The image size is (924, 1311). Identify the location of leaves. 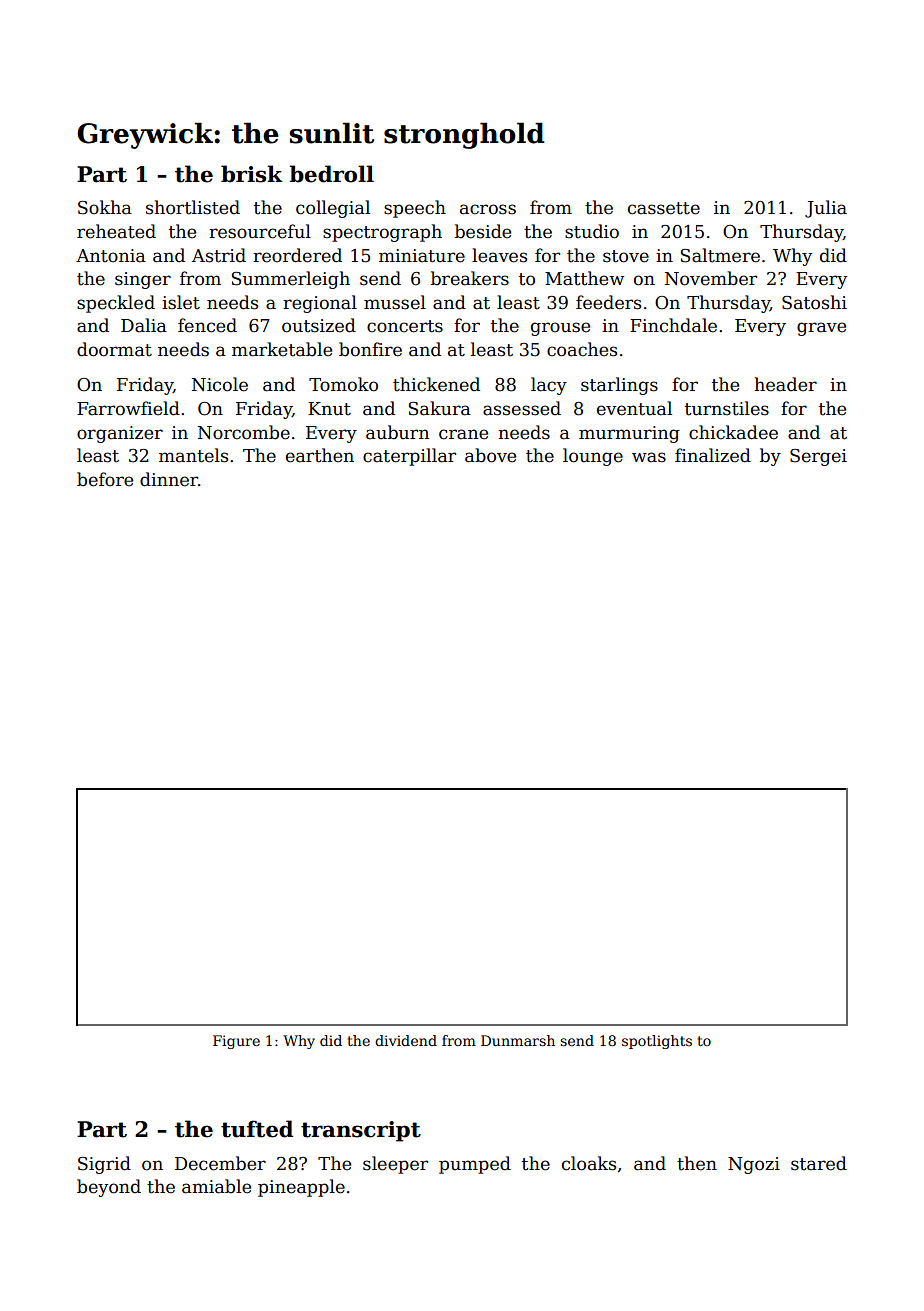
(499, 255).
